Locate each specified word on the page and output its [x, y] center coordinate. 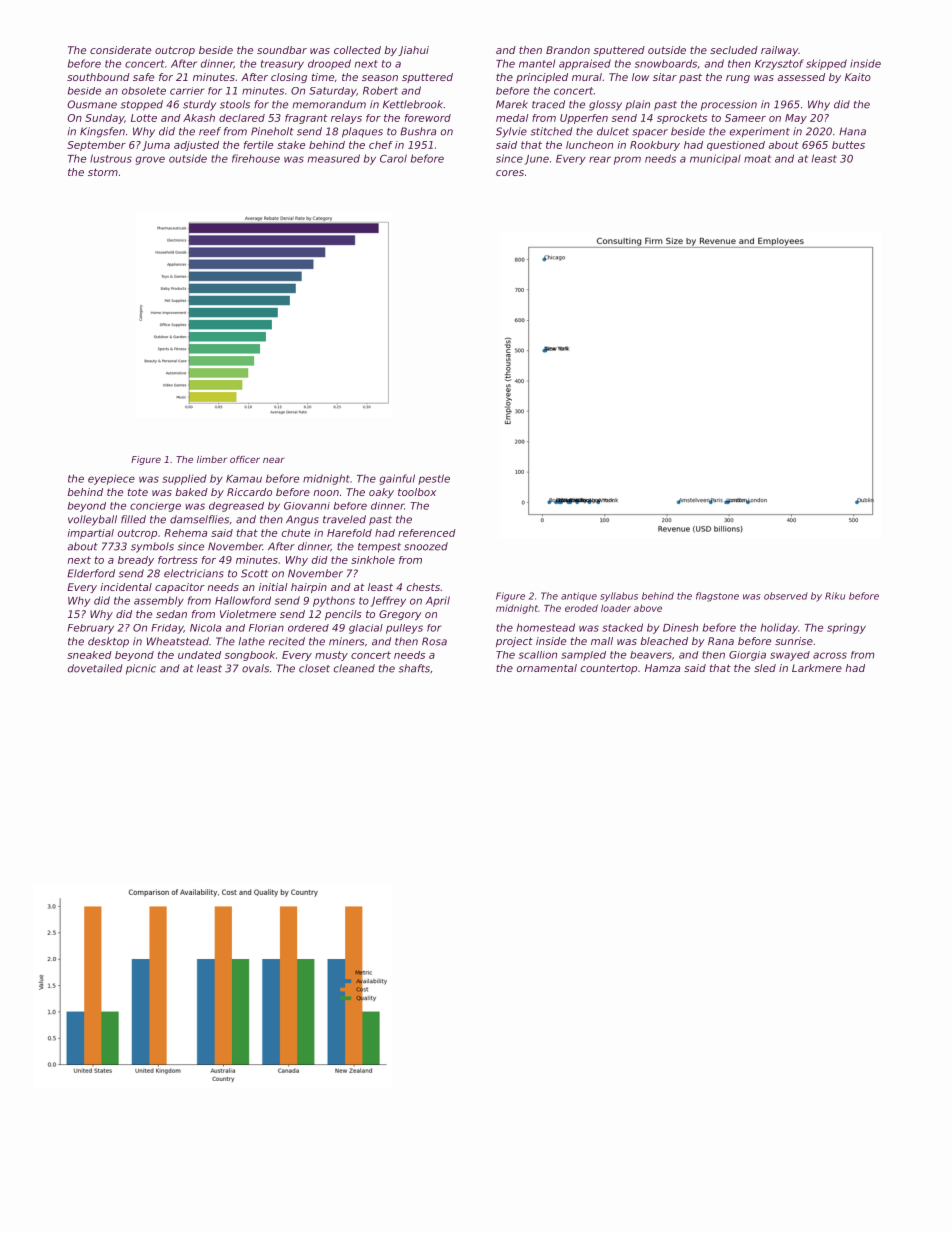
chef [381, 145]
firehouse [256, 158]
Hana [852, 131]
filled [133, 519]
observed [786, 596]
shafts [414, 668]
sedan [171, 614]
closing [289, 78]
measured [334, 158]
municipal [715, 159]
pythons [334, 601]
